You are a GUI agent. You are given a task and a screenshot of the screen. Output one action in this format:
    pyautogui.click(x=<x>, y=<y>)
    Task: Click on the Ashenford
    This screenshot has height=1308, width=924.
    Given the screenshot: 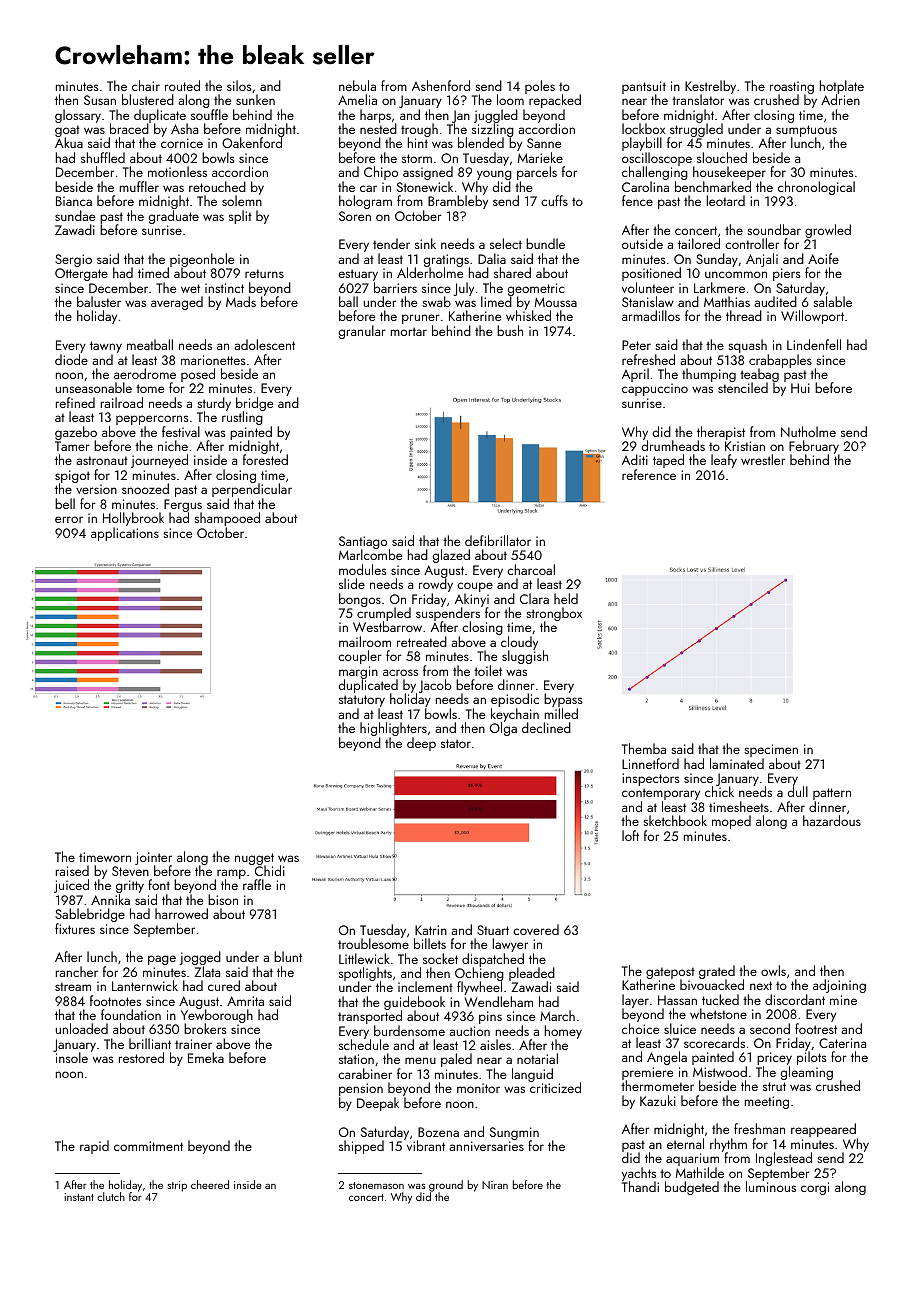 What is the action you would take?
    pyautogui.click(x=441, y=85)
